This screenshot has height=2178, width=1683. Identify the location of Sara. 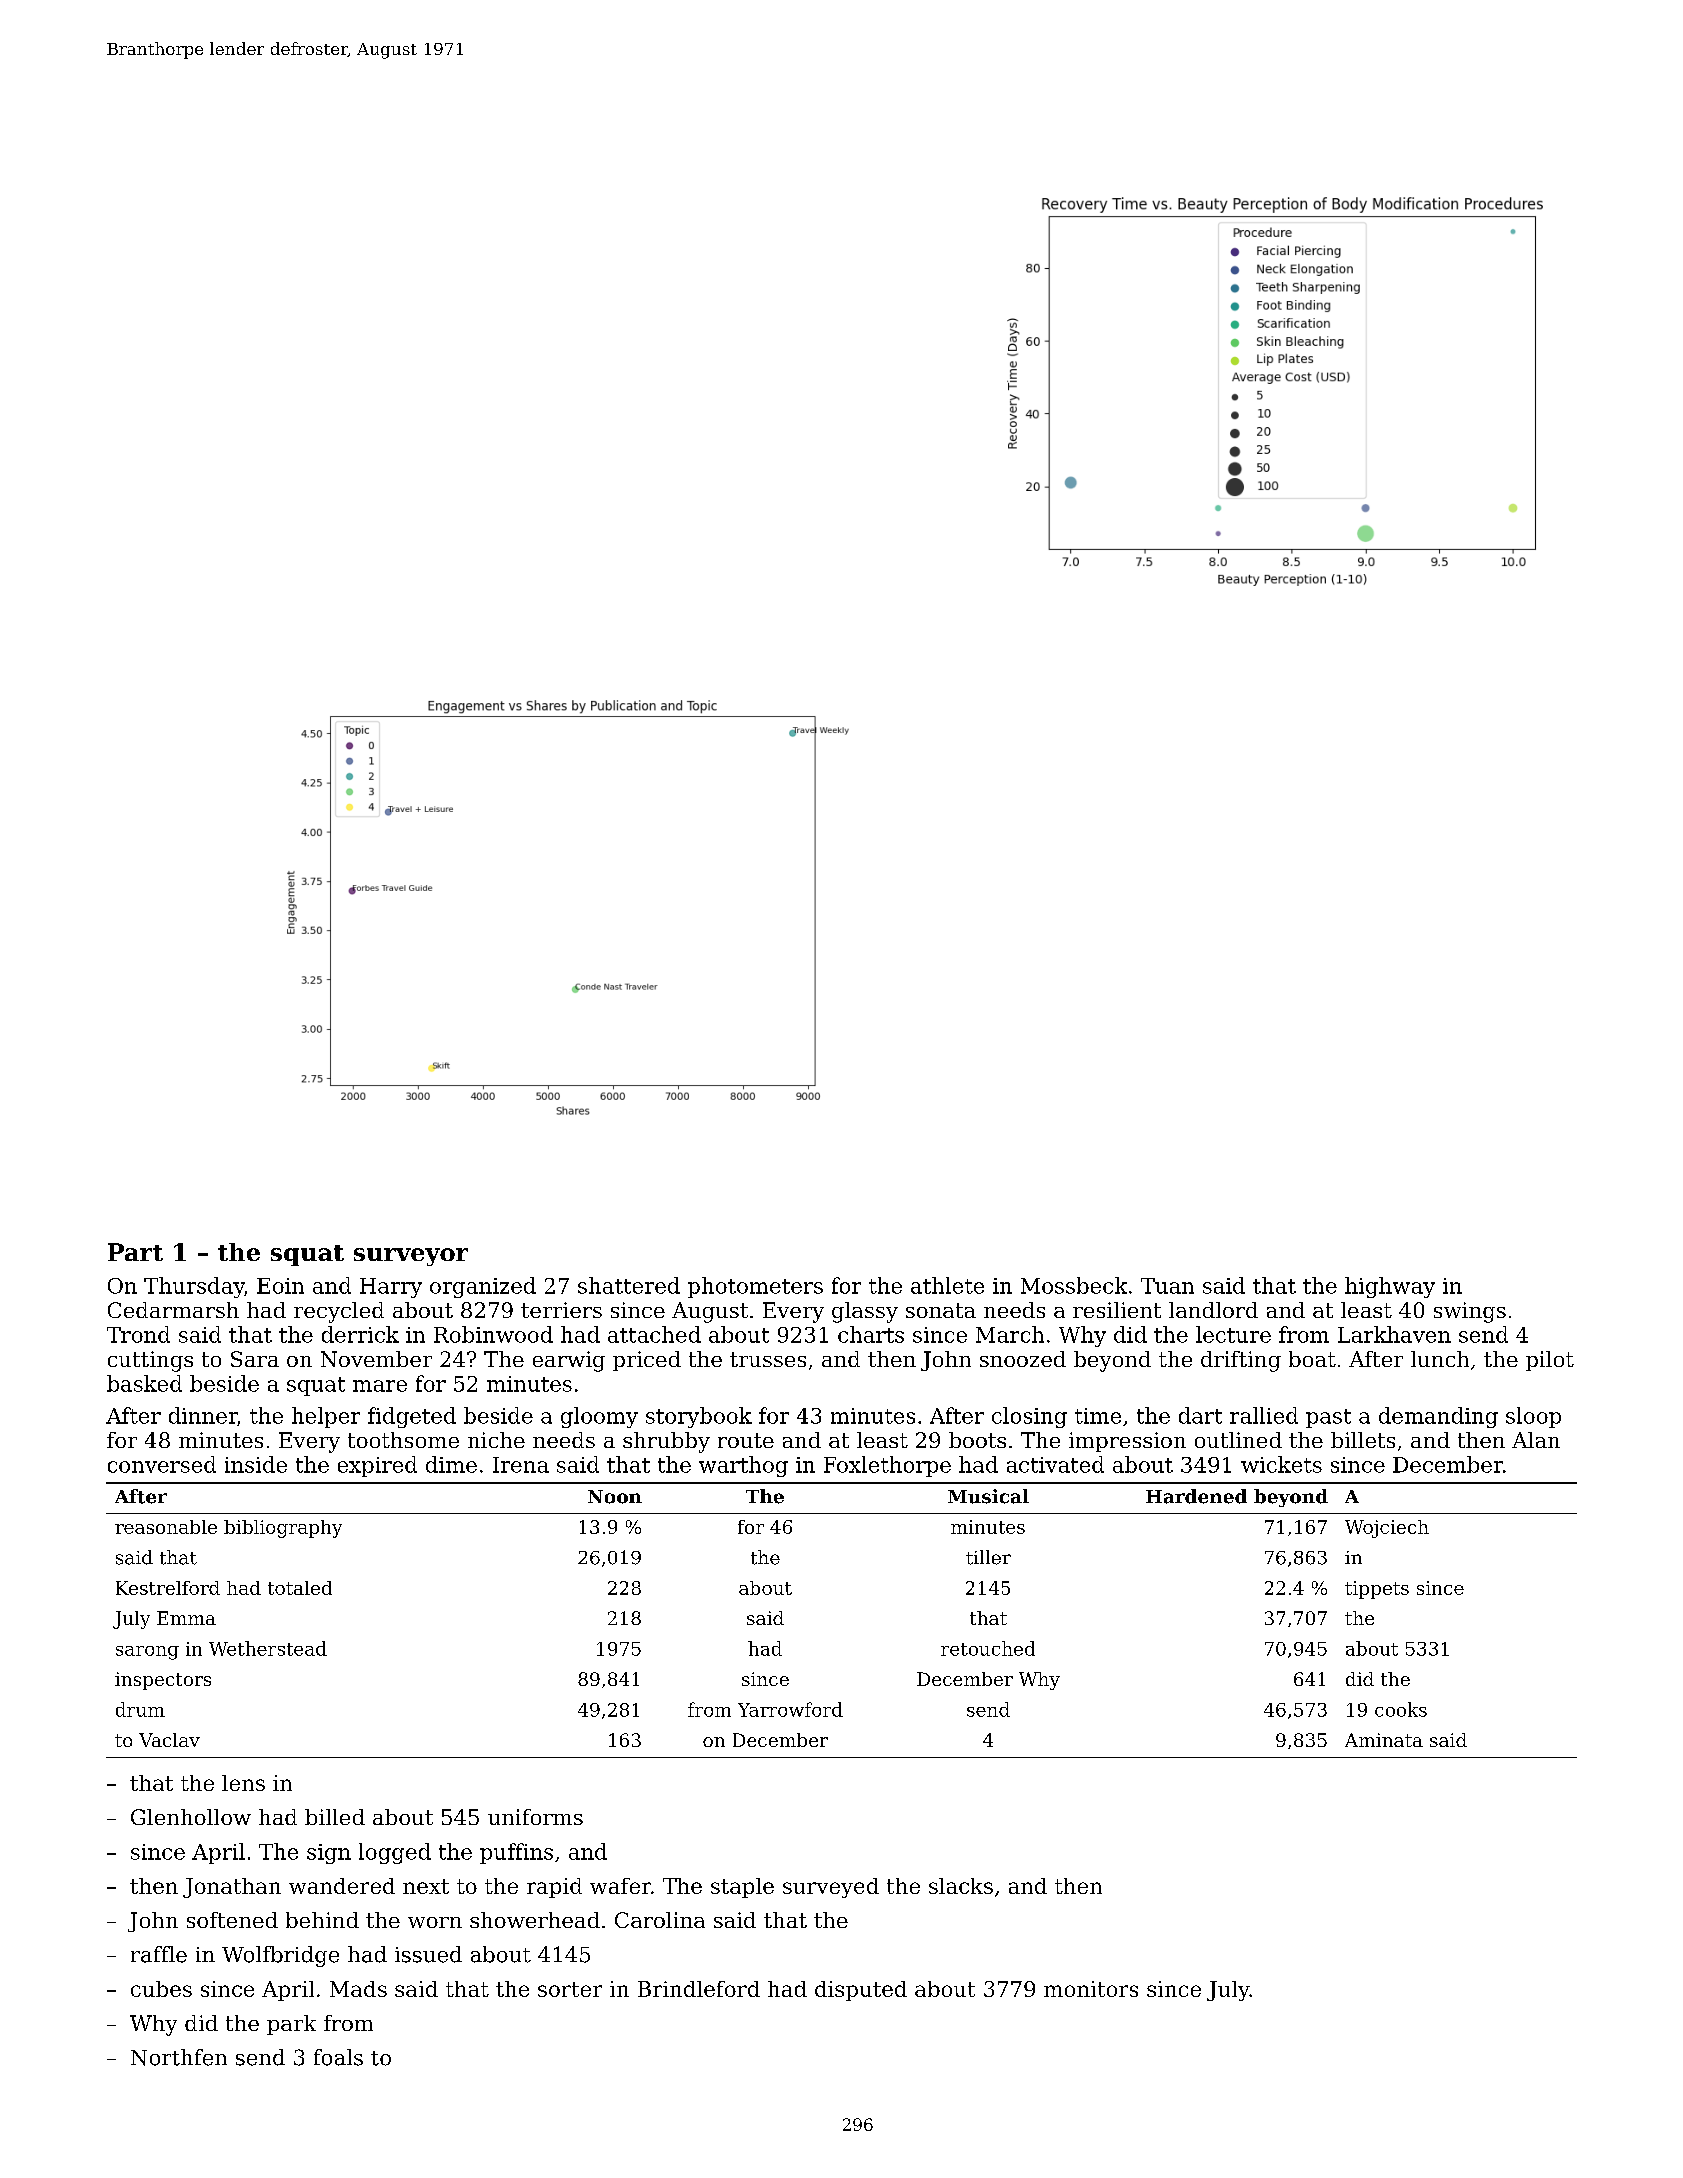
(255, 1359).
